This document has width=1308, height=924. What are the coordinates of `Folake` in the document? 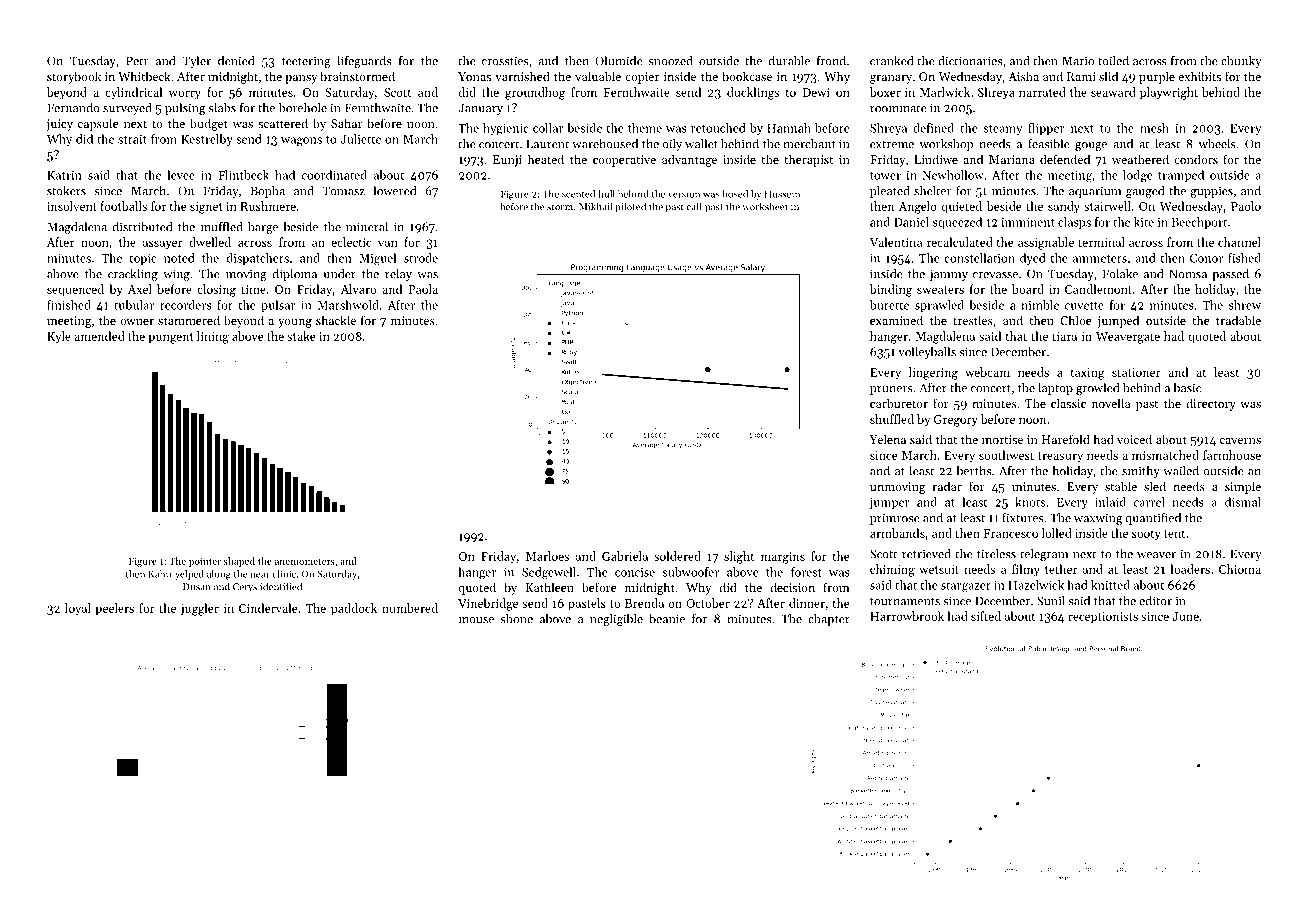 It's located at (1120, 274).
